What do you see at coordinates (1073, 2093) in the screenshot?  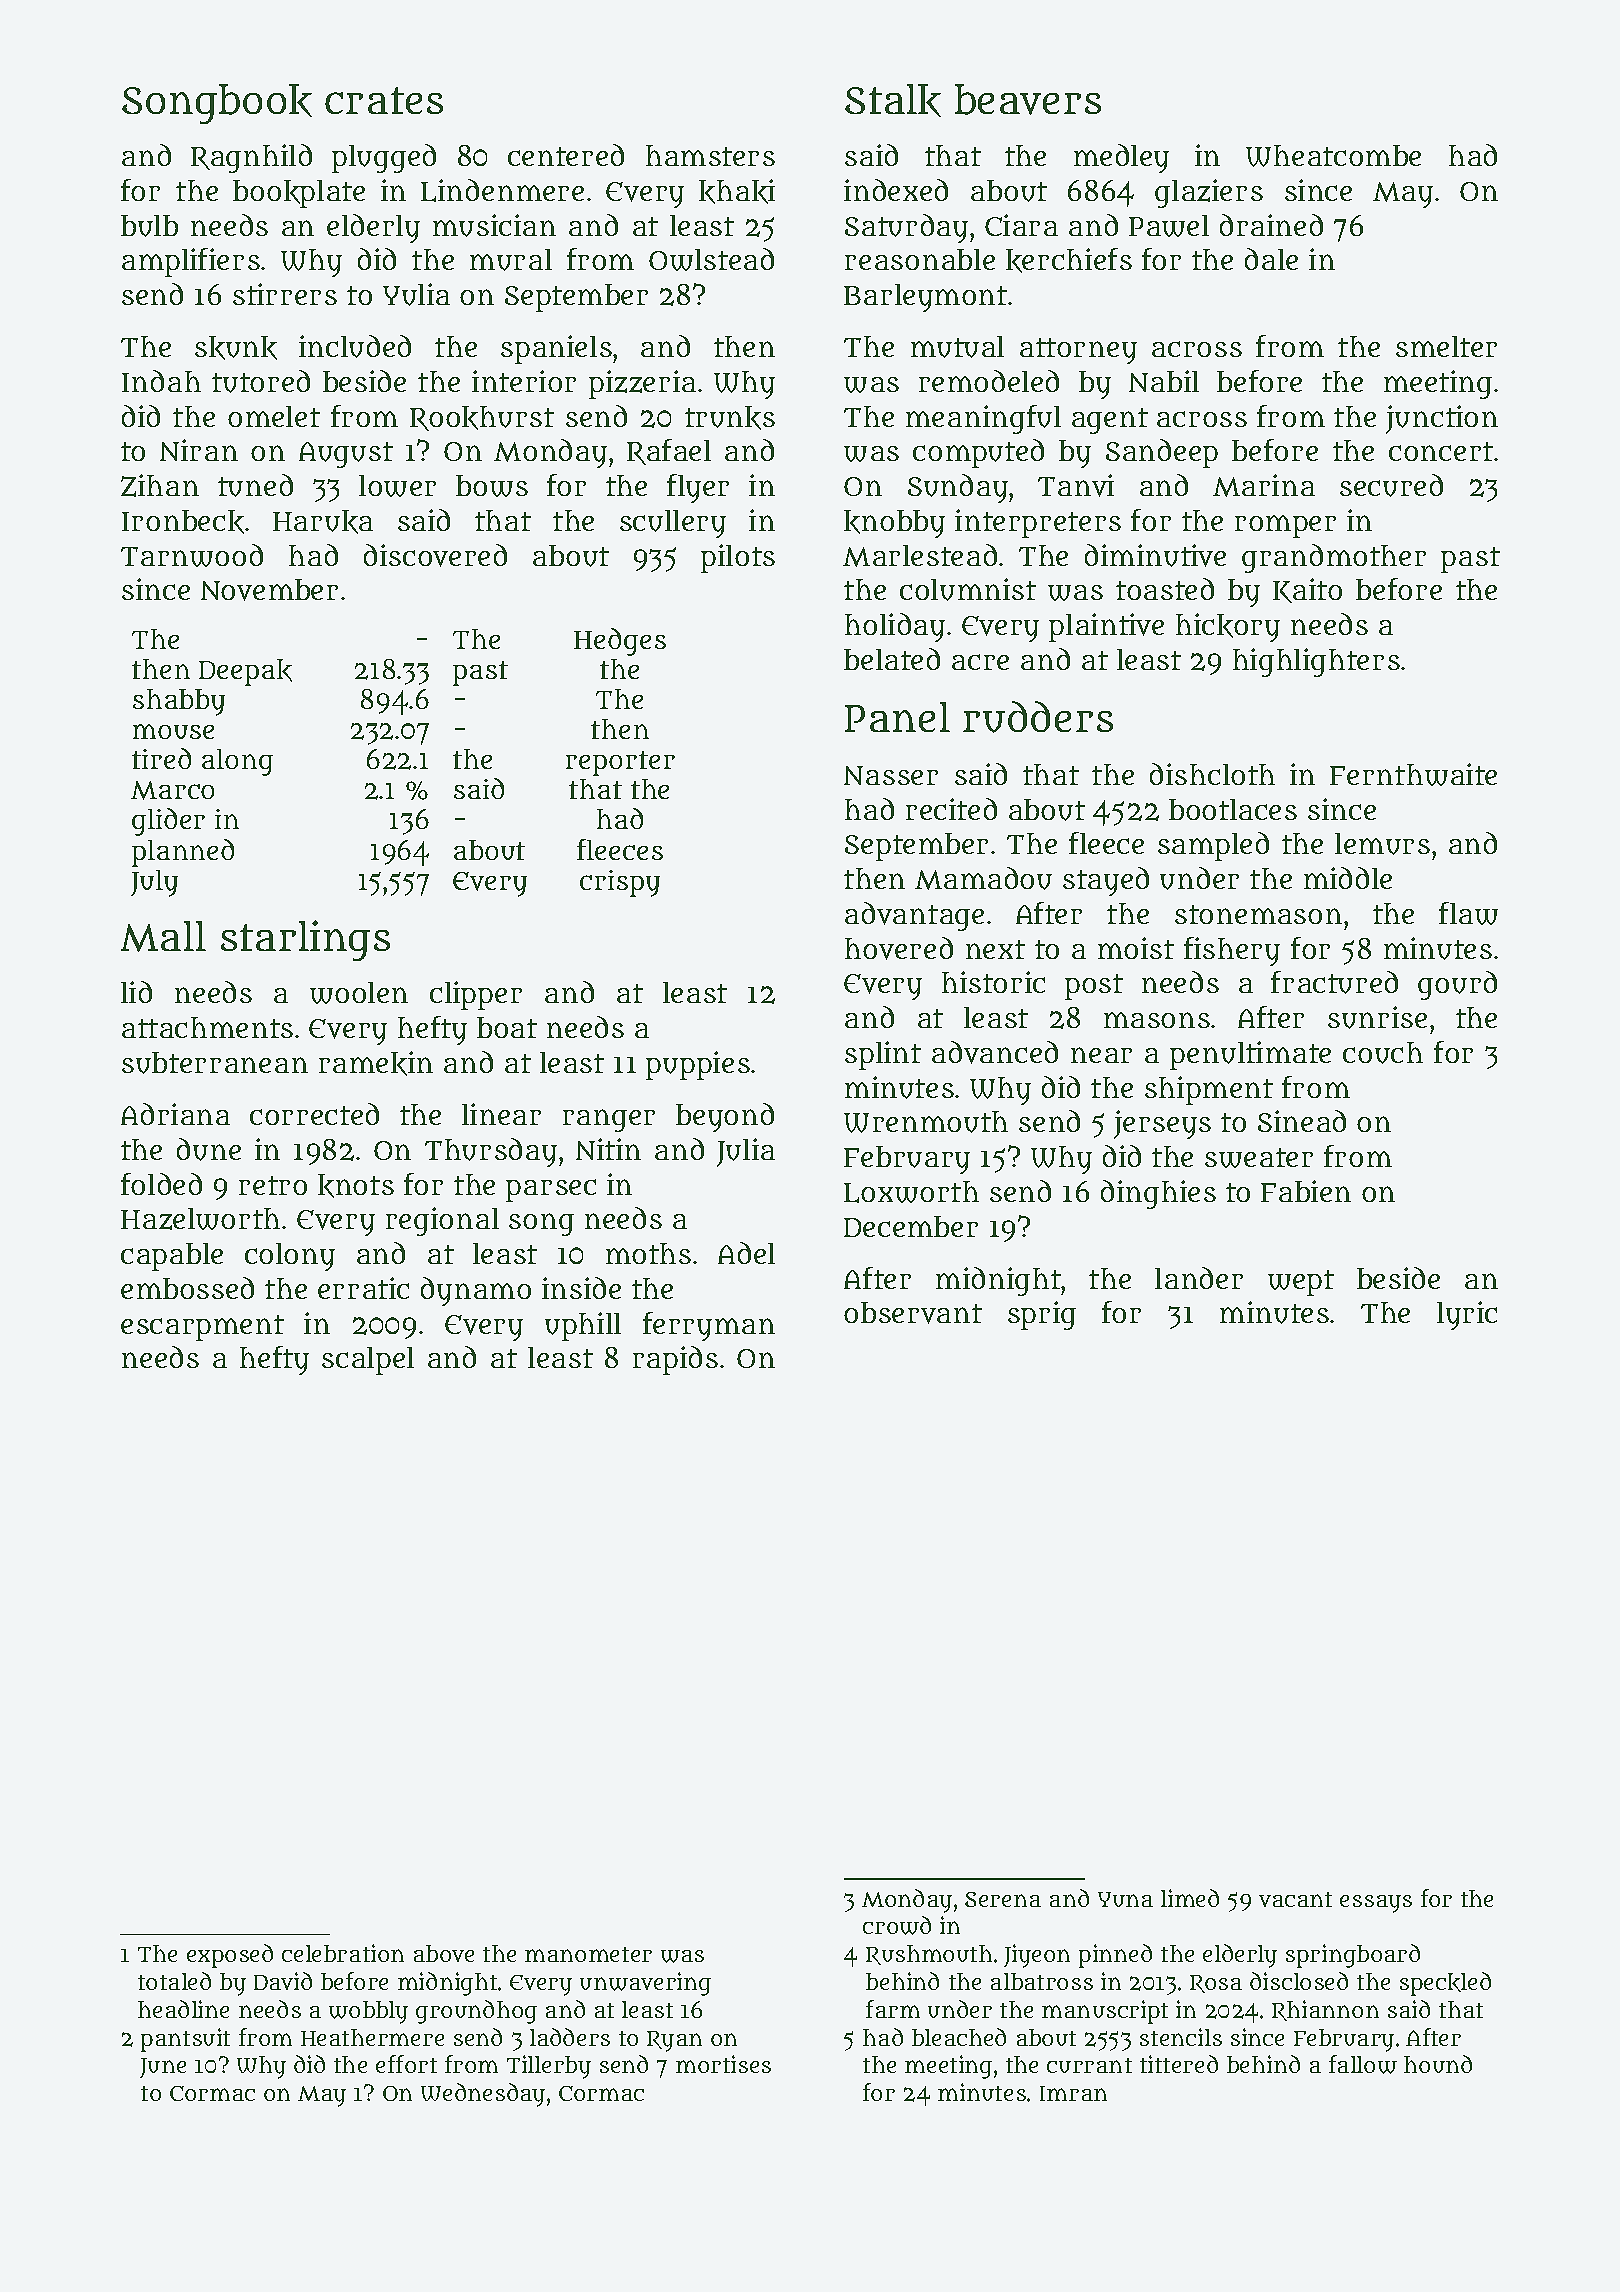 I see `Imran` at bounding box center [1073, 2093].
